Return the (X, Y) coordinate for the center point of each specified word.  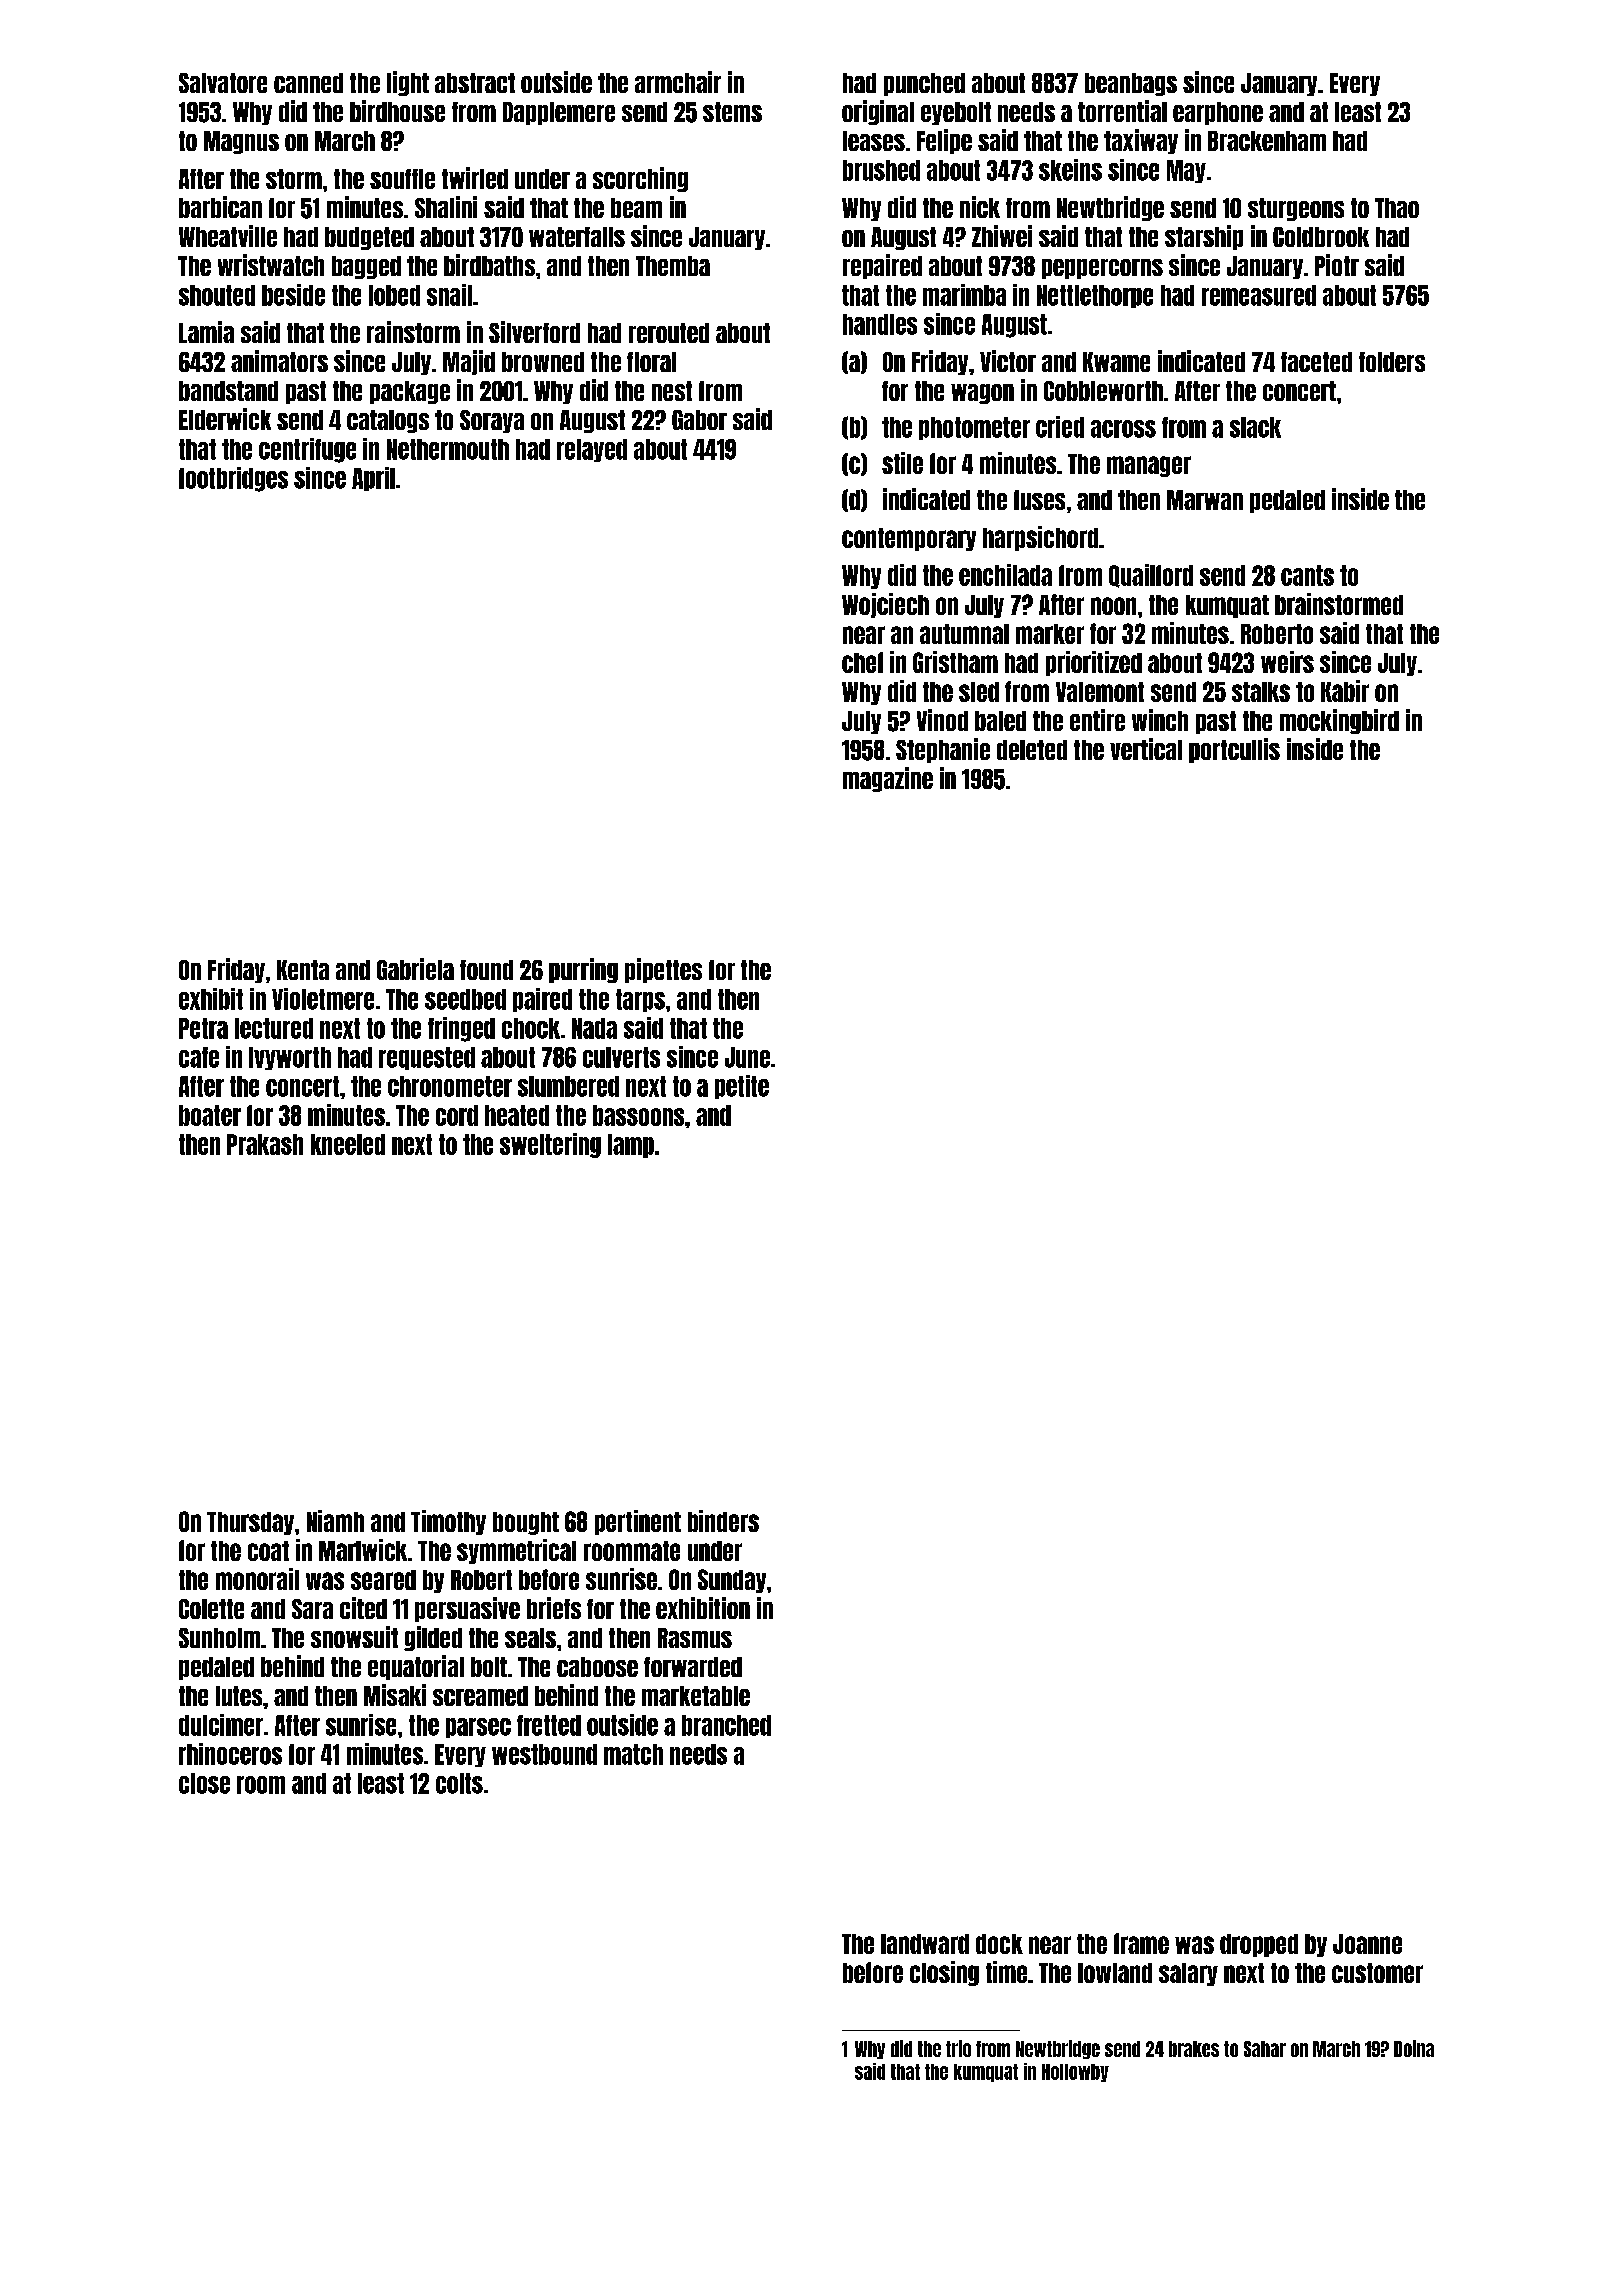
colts (459, 1783)
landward (925, 1944)
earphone (1218, 113)
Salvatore (223, 83)
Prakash (265, 1144)
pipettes (663, 970)
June (747, 1057)
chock (531, 1028)
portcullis (1234, 750)
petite (742, 1087)
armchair (678, 82)
